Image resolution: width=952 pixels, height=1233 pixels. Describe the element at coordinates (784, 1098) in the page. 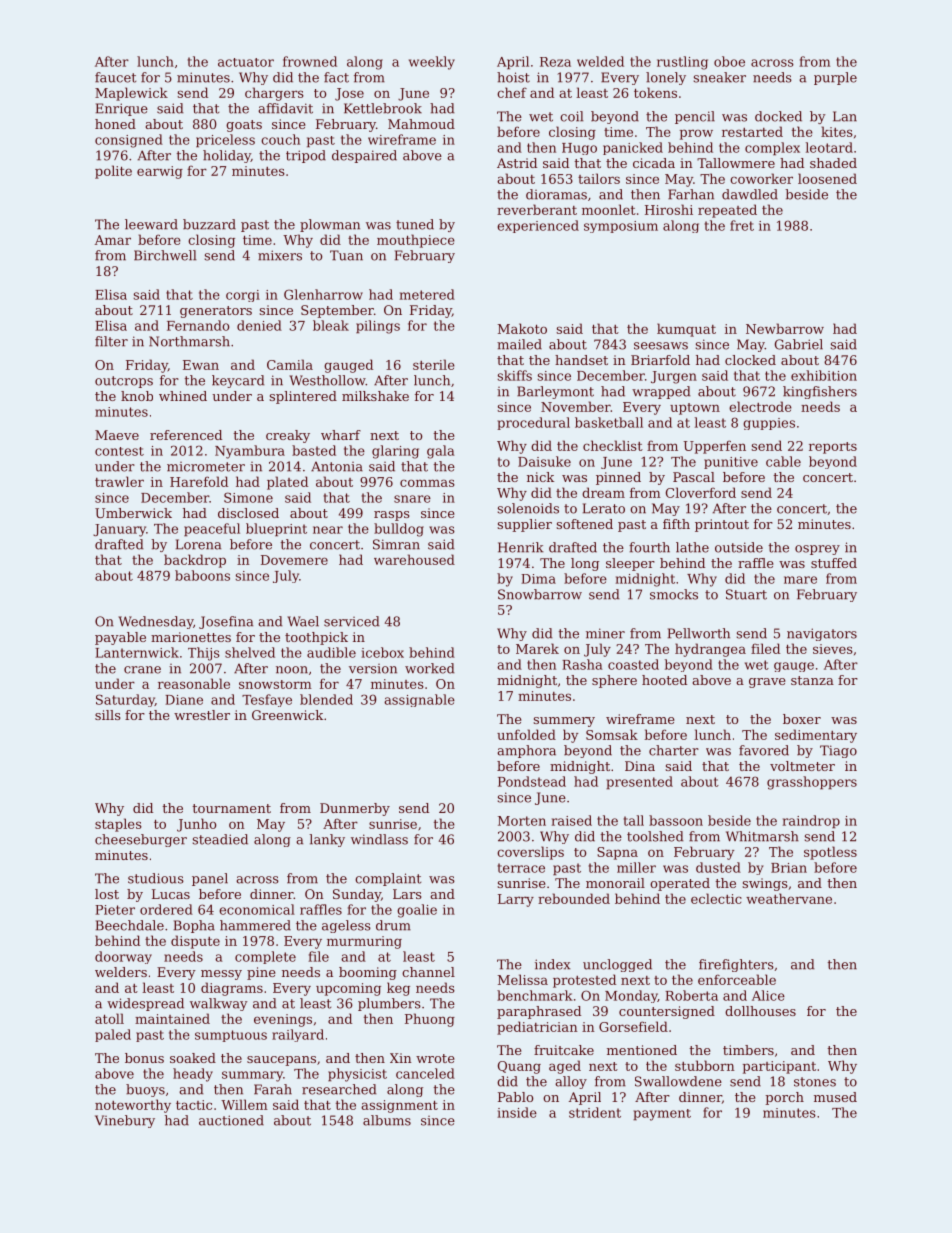

I see `porch` at that location.
